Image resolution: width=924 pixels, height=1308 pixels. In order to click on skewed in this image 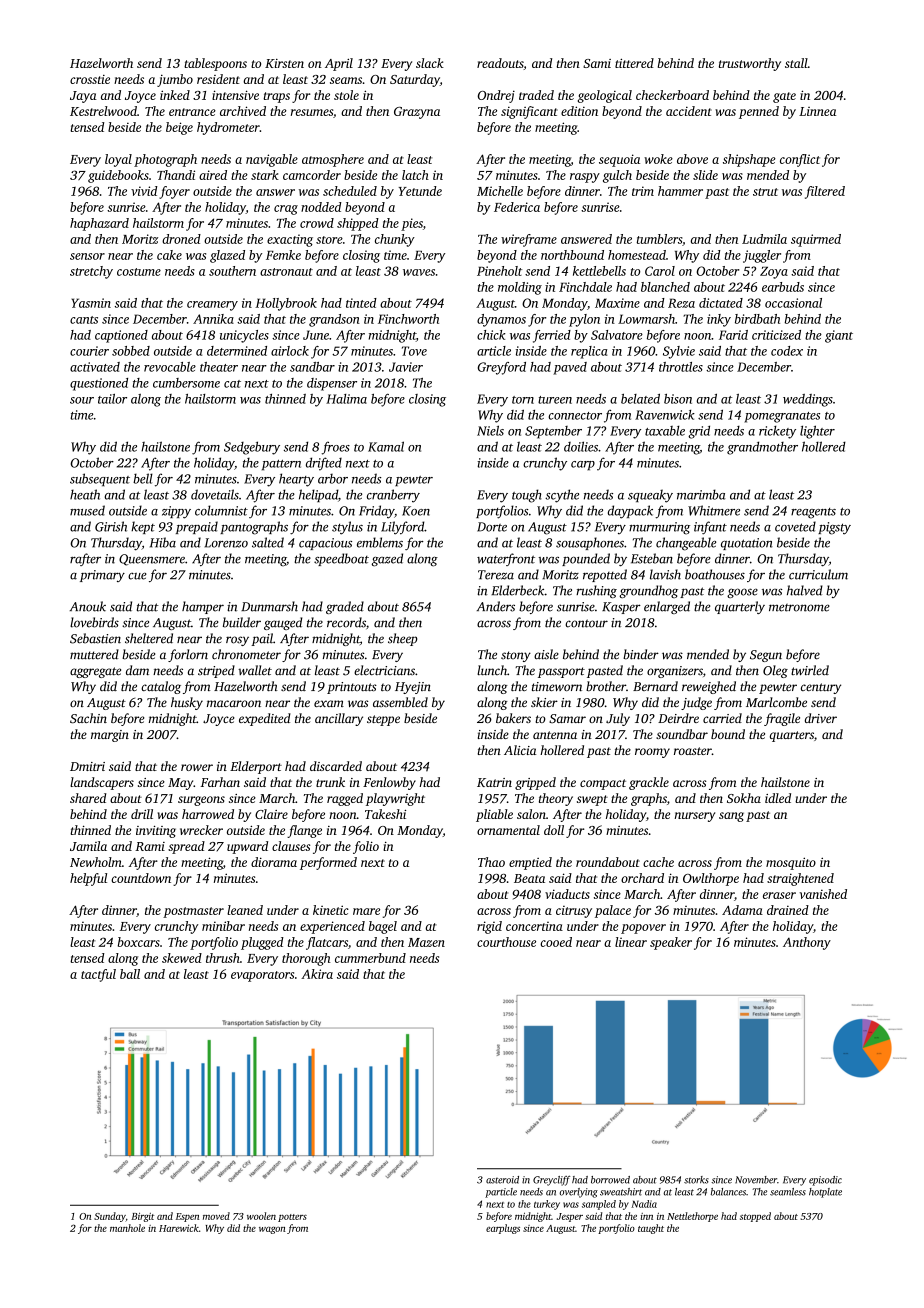, I will do `click(182, 958)`.
